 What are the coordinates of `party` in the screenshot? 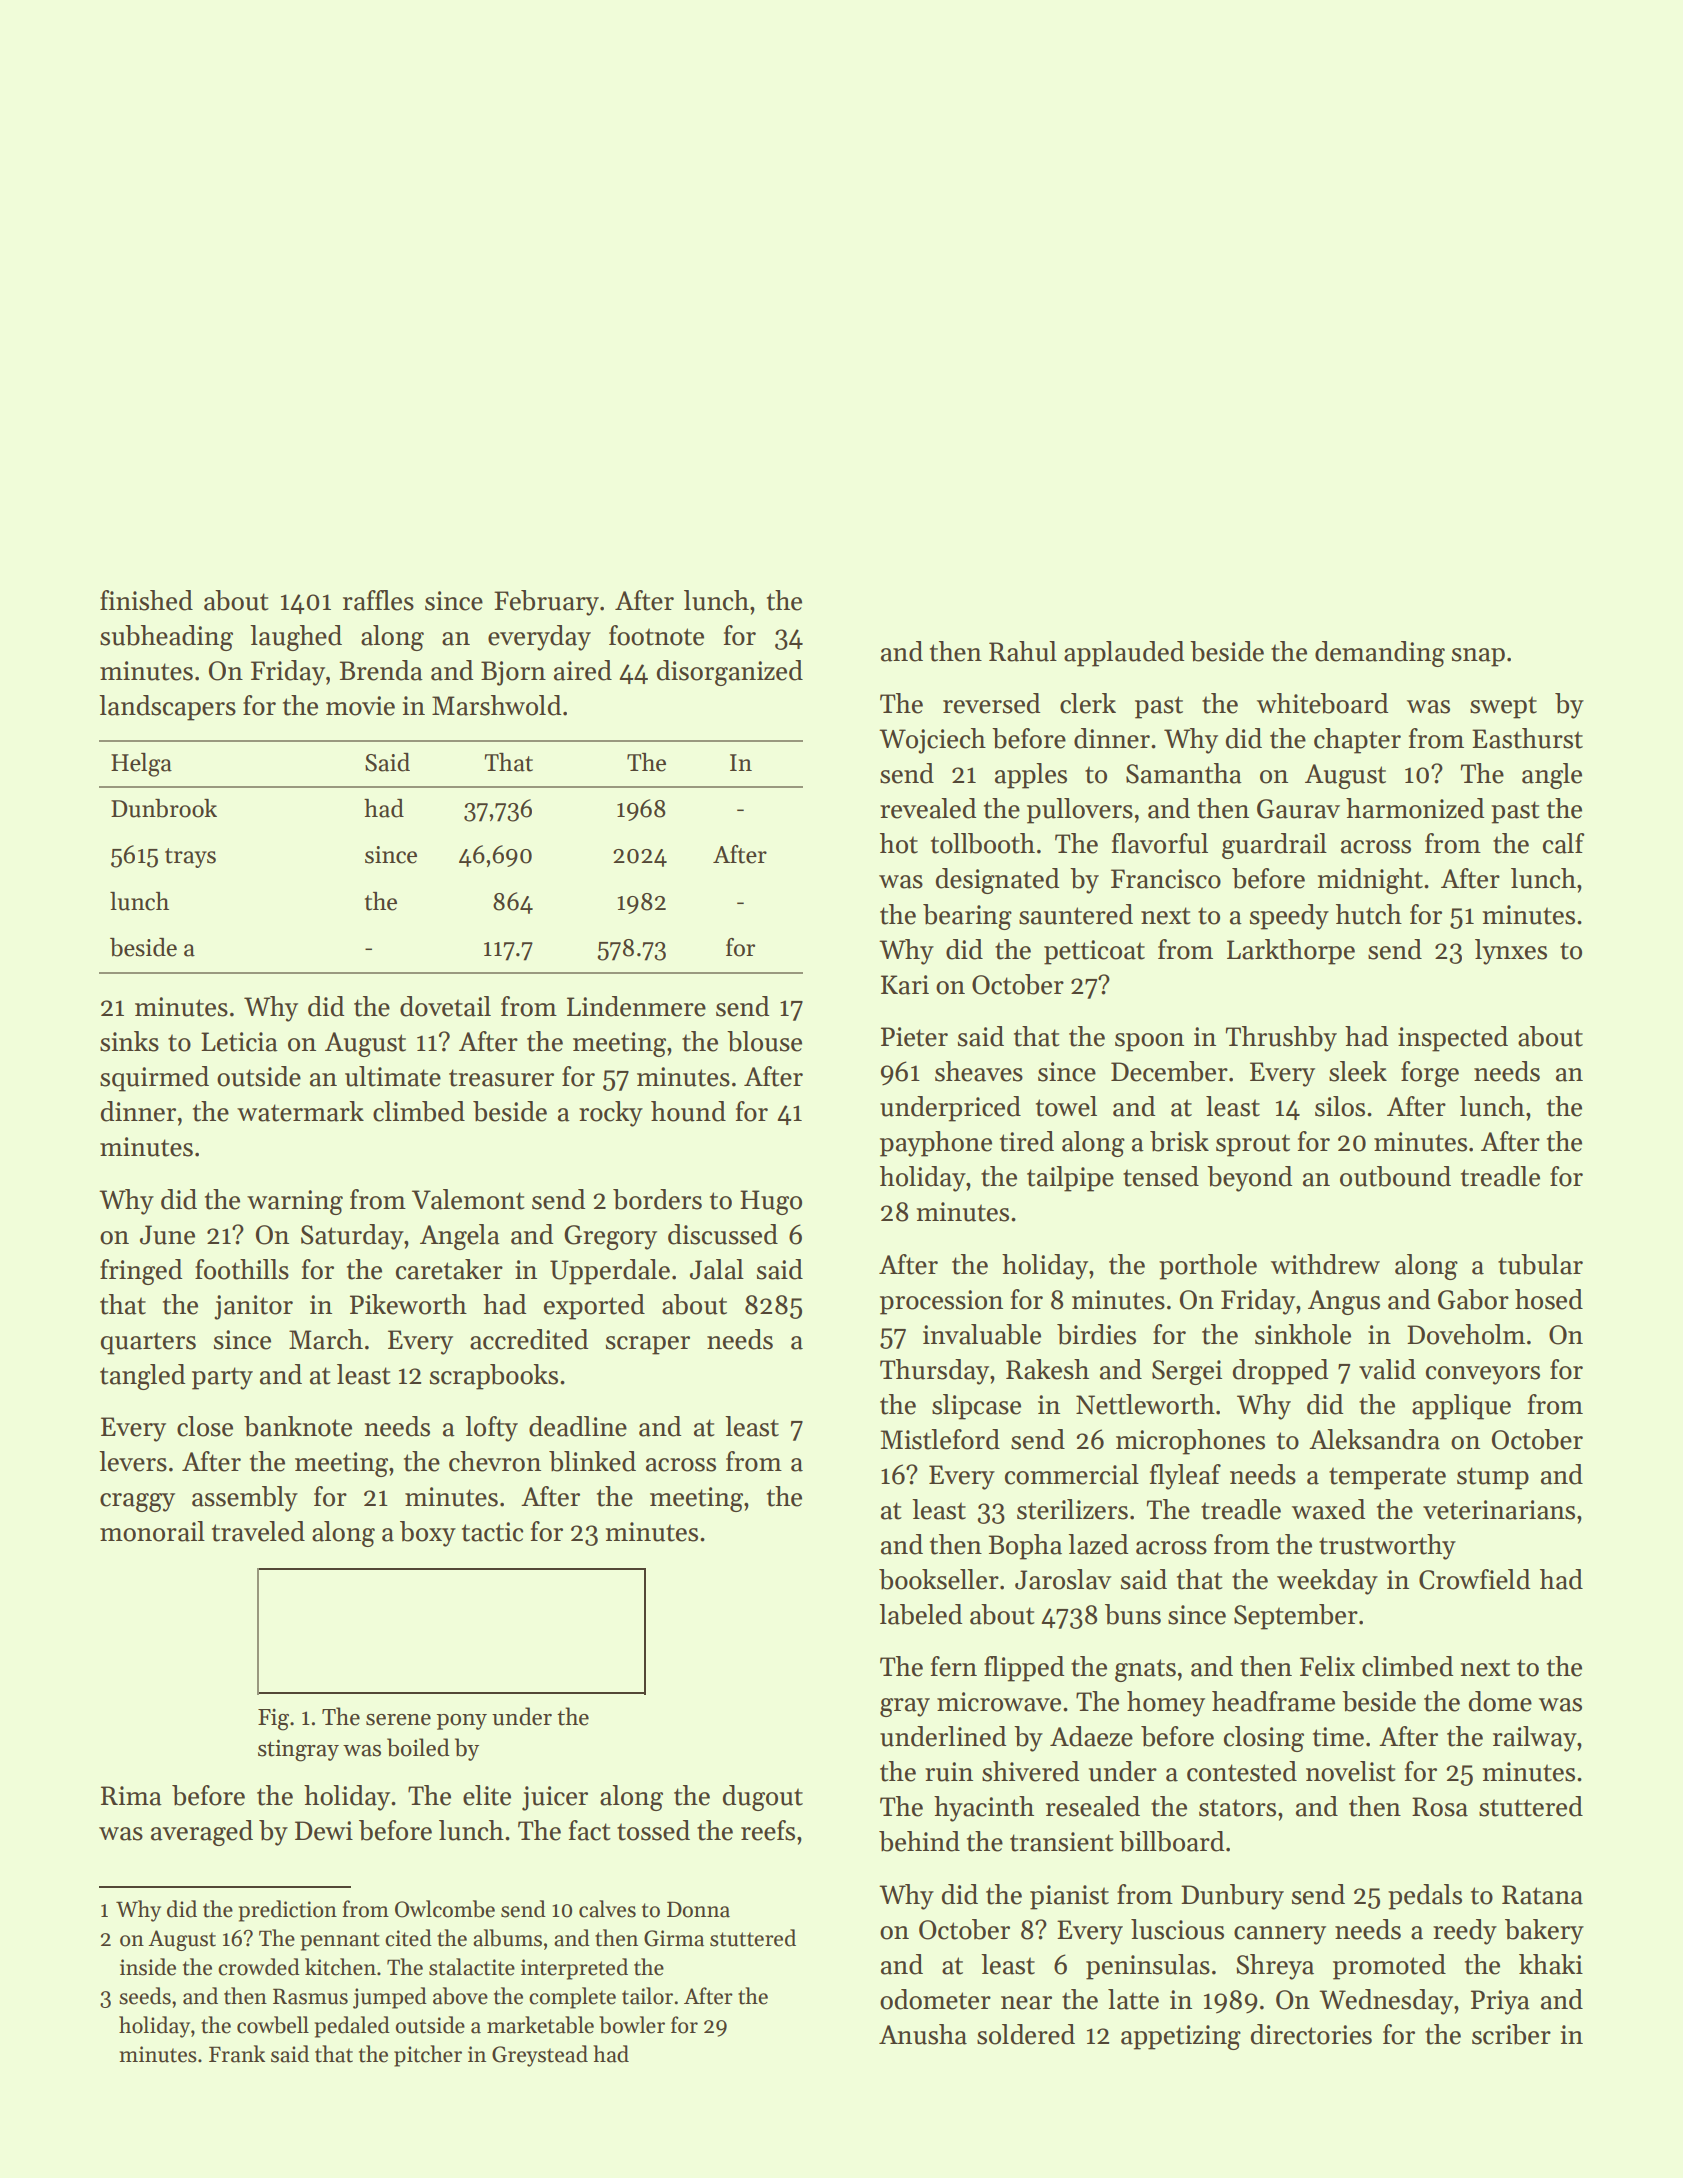 It's located at (222, 1378).
